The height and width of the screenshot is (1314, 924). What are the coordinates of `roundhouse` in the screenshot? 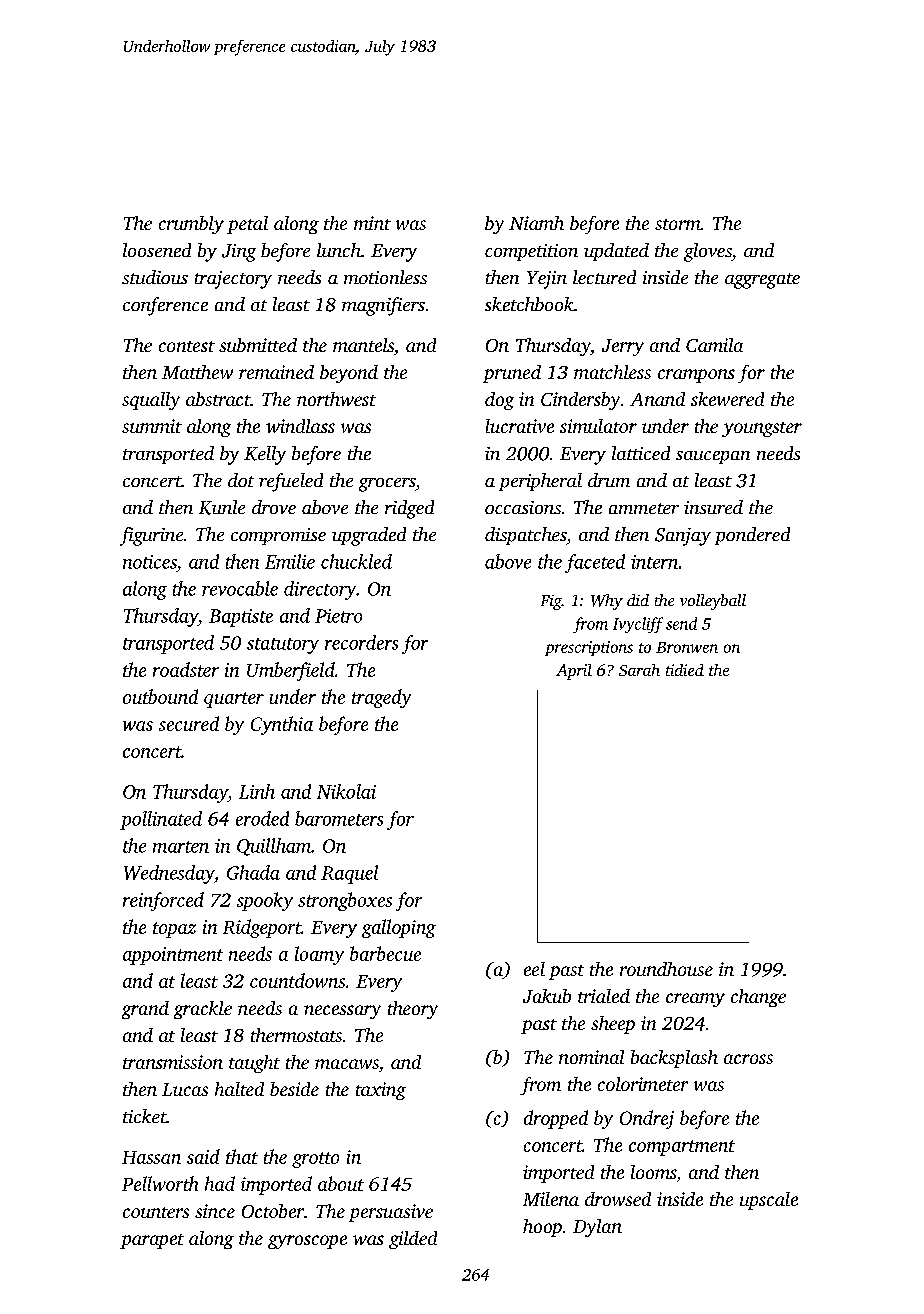 It's located at (666, 969).
